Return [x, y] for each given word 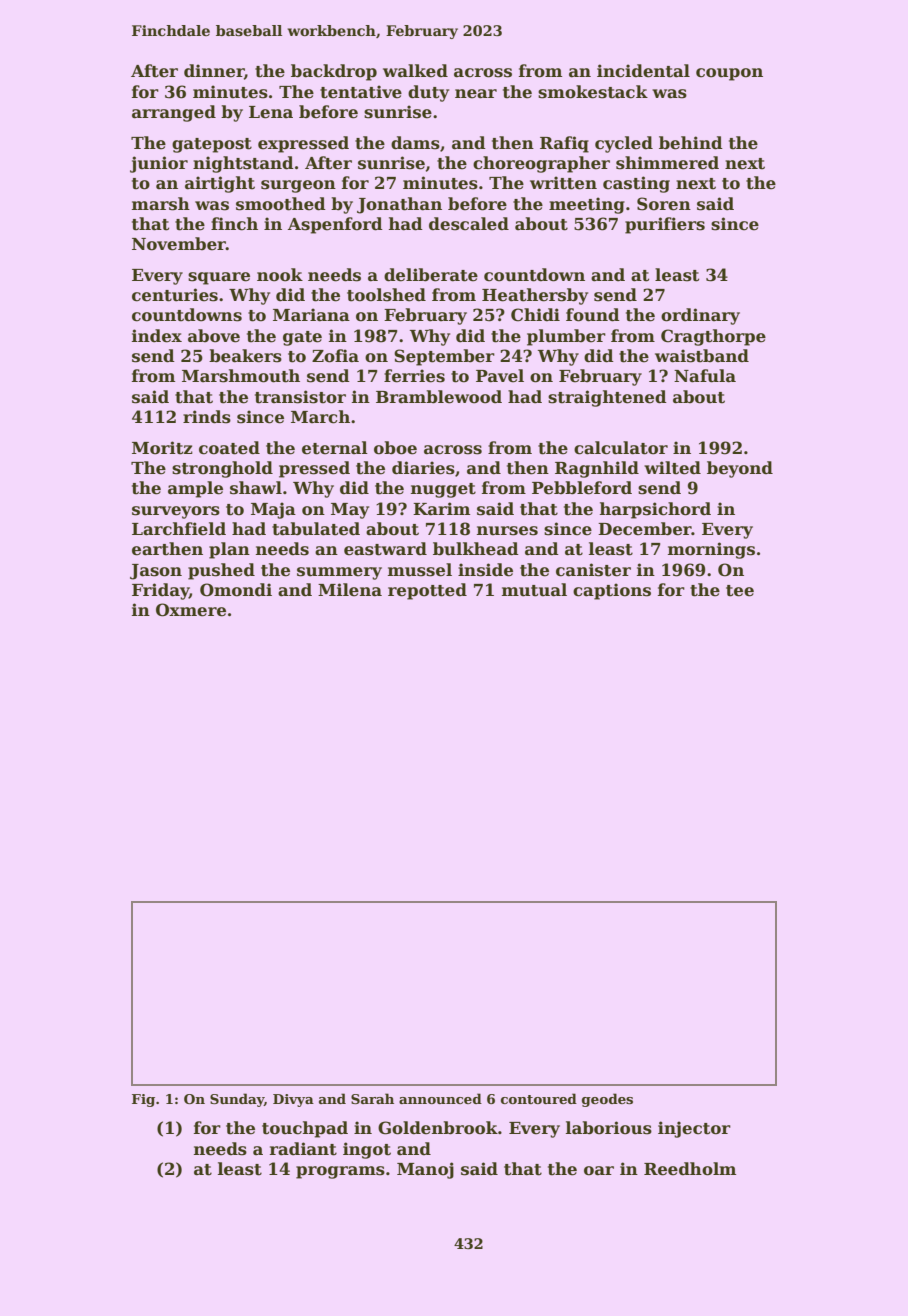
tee [740, 591]
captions [612, 591]
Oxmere [191, 610]
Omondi [236, 590]
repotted [427, 591]
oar [599, 1171]
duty [428, 93]
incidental [643, 71]
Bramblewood [439, 397]
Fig [143, 1100]
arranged [174, 113]
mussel [420, 570]
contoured [539, 1098]
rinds [207, 417]
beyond [740, 469]
